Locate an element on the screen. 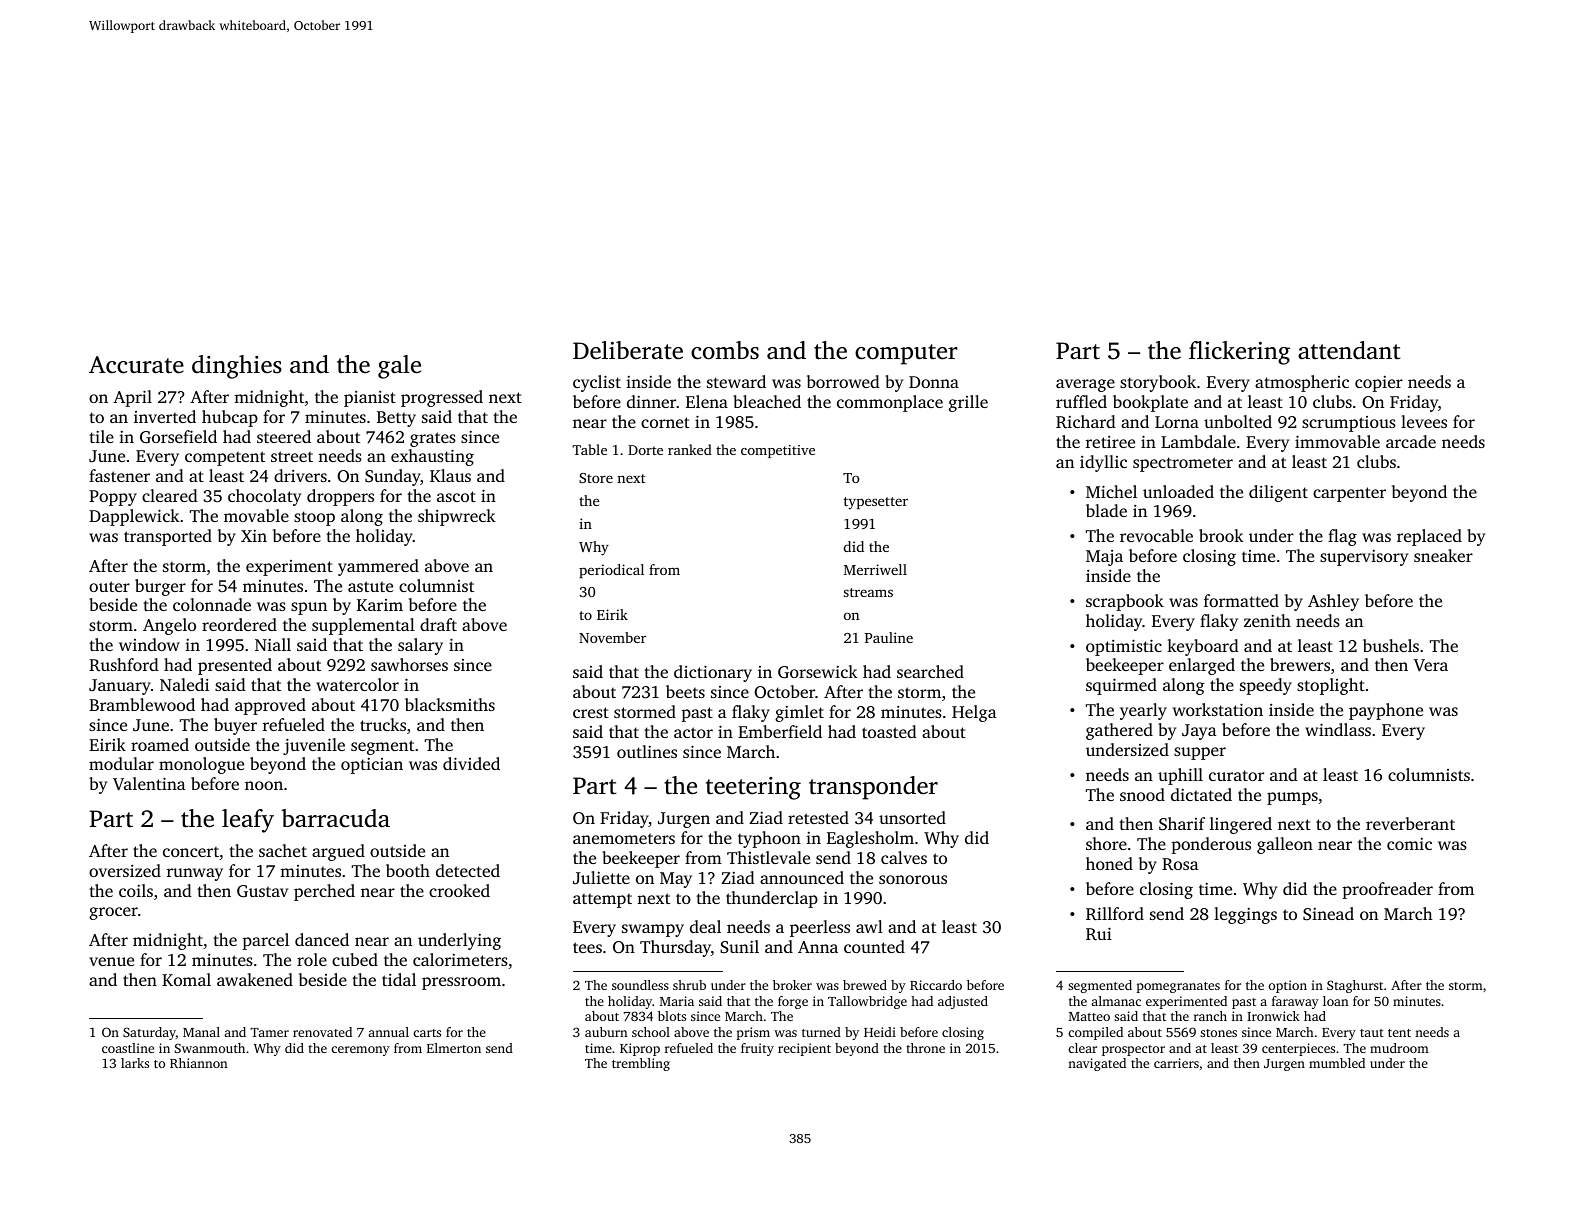 The width and height of the screenshot is (1578, 1219). renovated is located at coordinates (322, 1032).
